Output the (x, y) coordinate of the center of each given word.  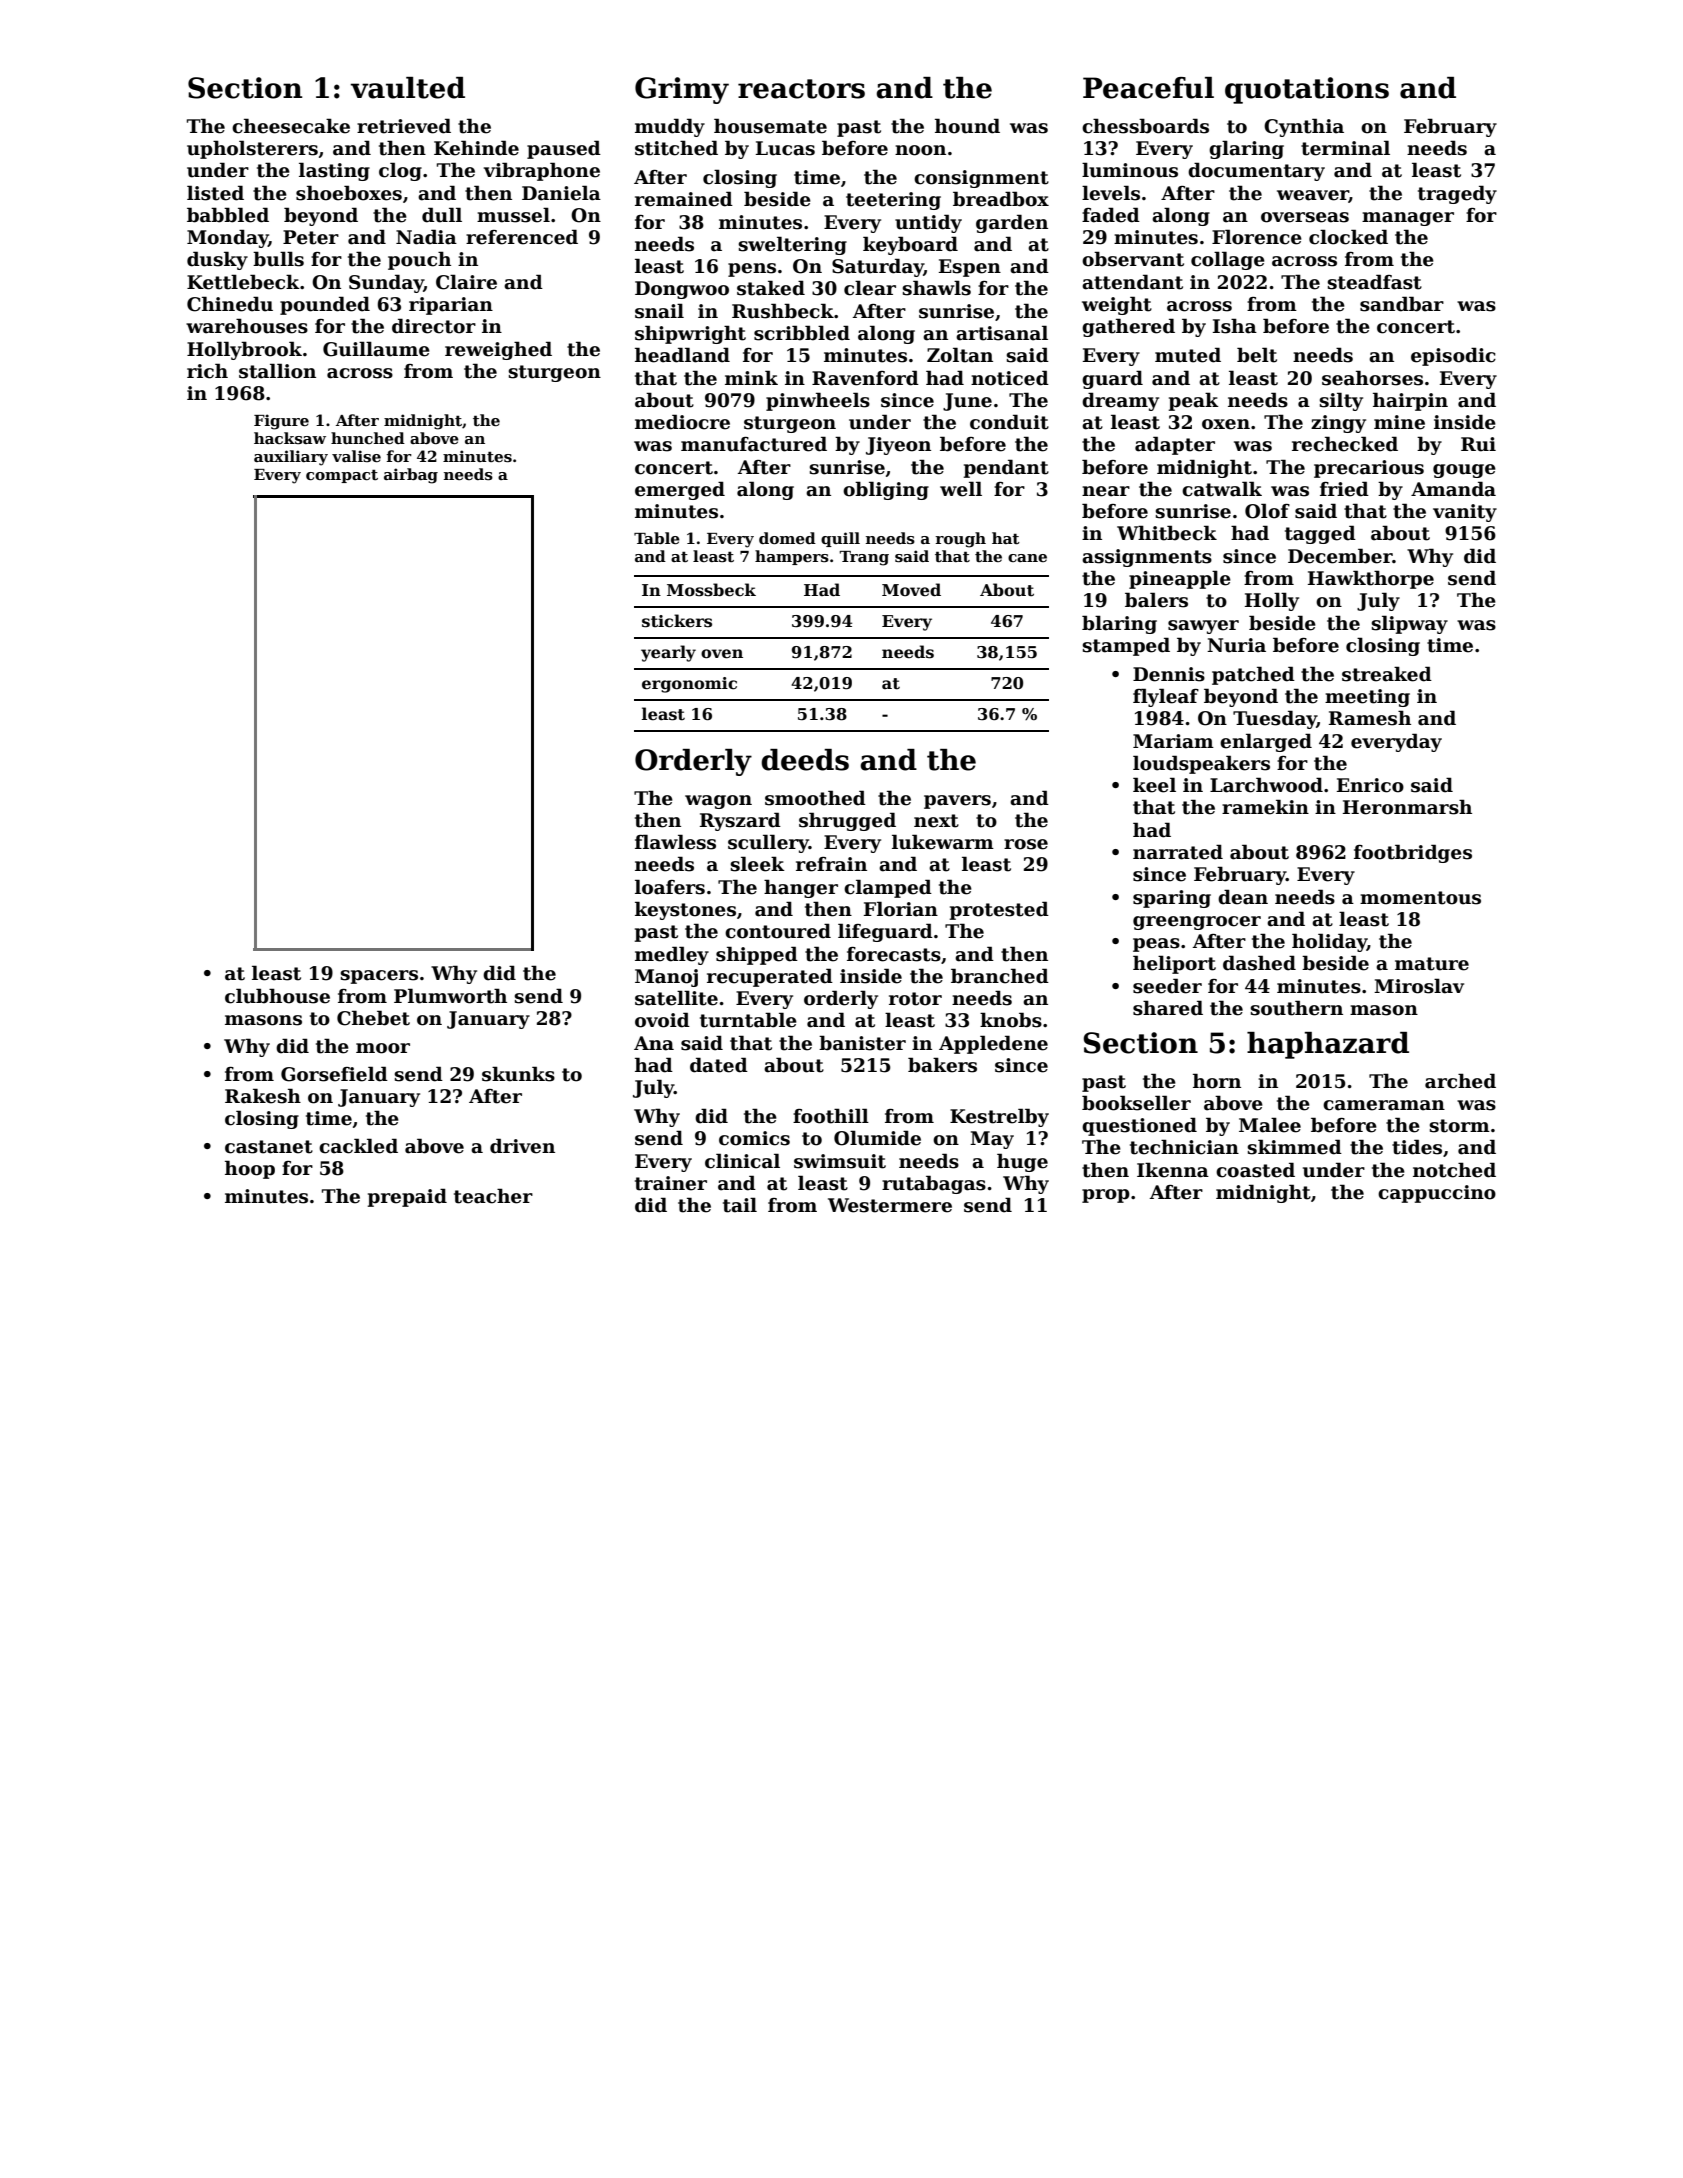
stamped (1126, 646)
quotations (1307, 90)
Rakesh (263, 1096)
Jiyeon (898, 446)
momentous (1420, 898)
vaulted (407, 88)
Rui (1478, 444)
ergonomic (689, 685)
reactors (801, 89)
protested (999, 910)
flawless (675, 842)
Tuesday (1275, 719)
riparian (451, 306)
